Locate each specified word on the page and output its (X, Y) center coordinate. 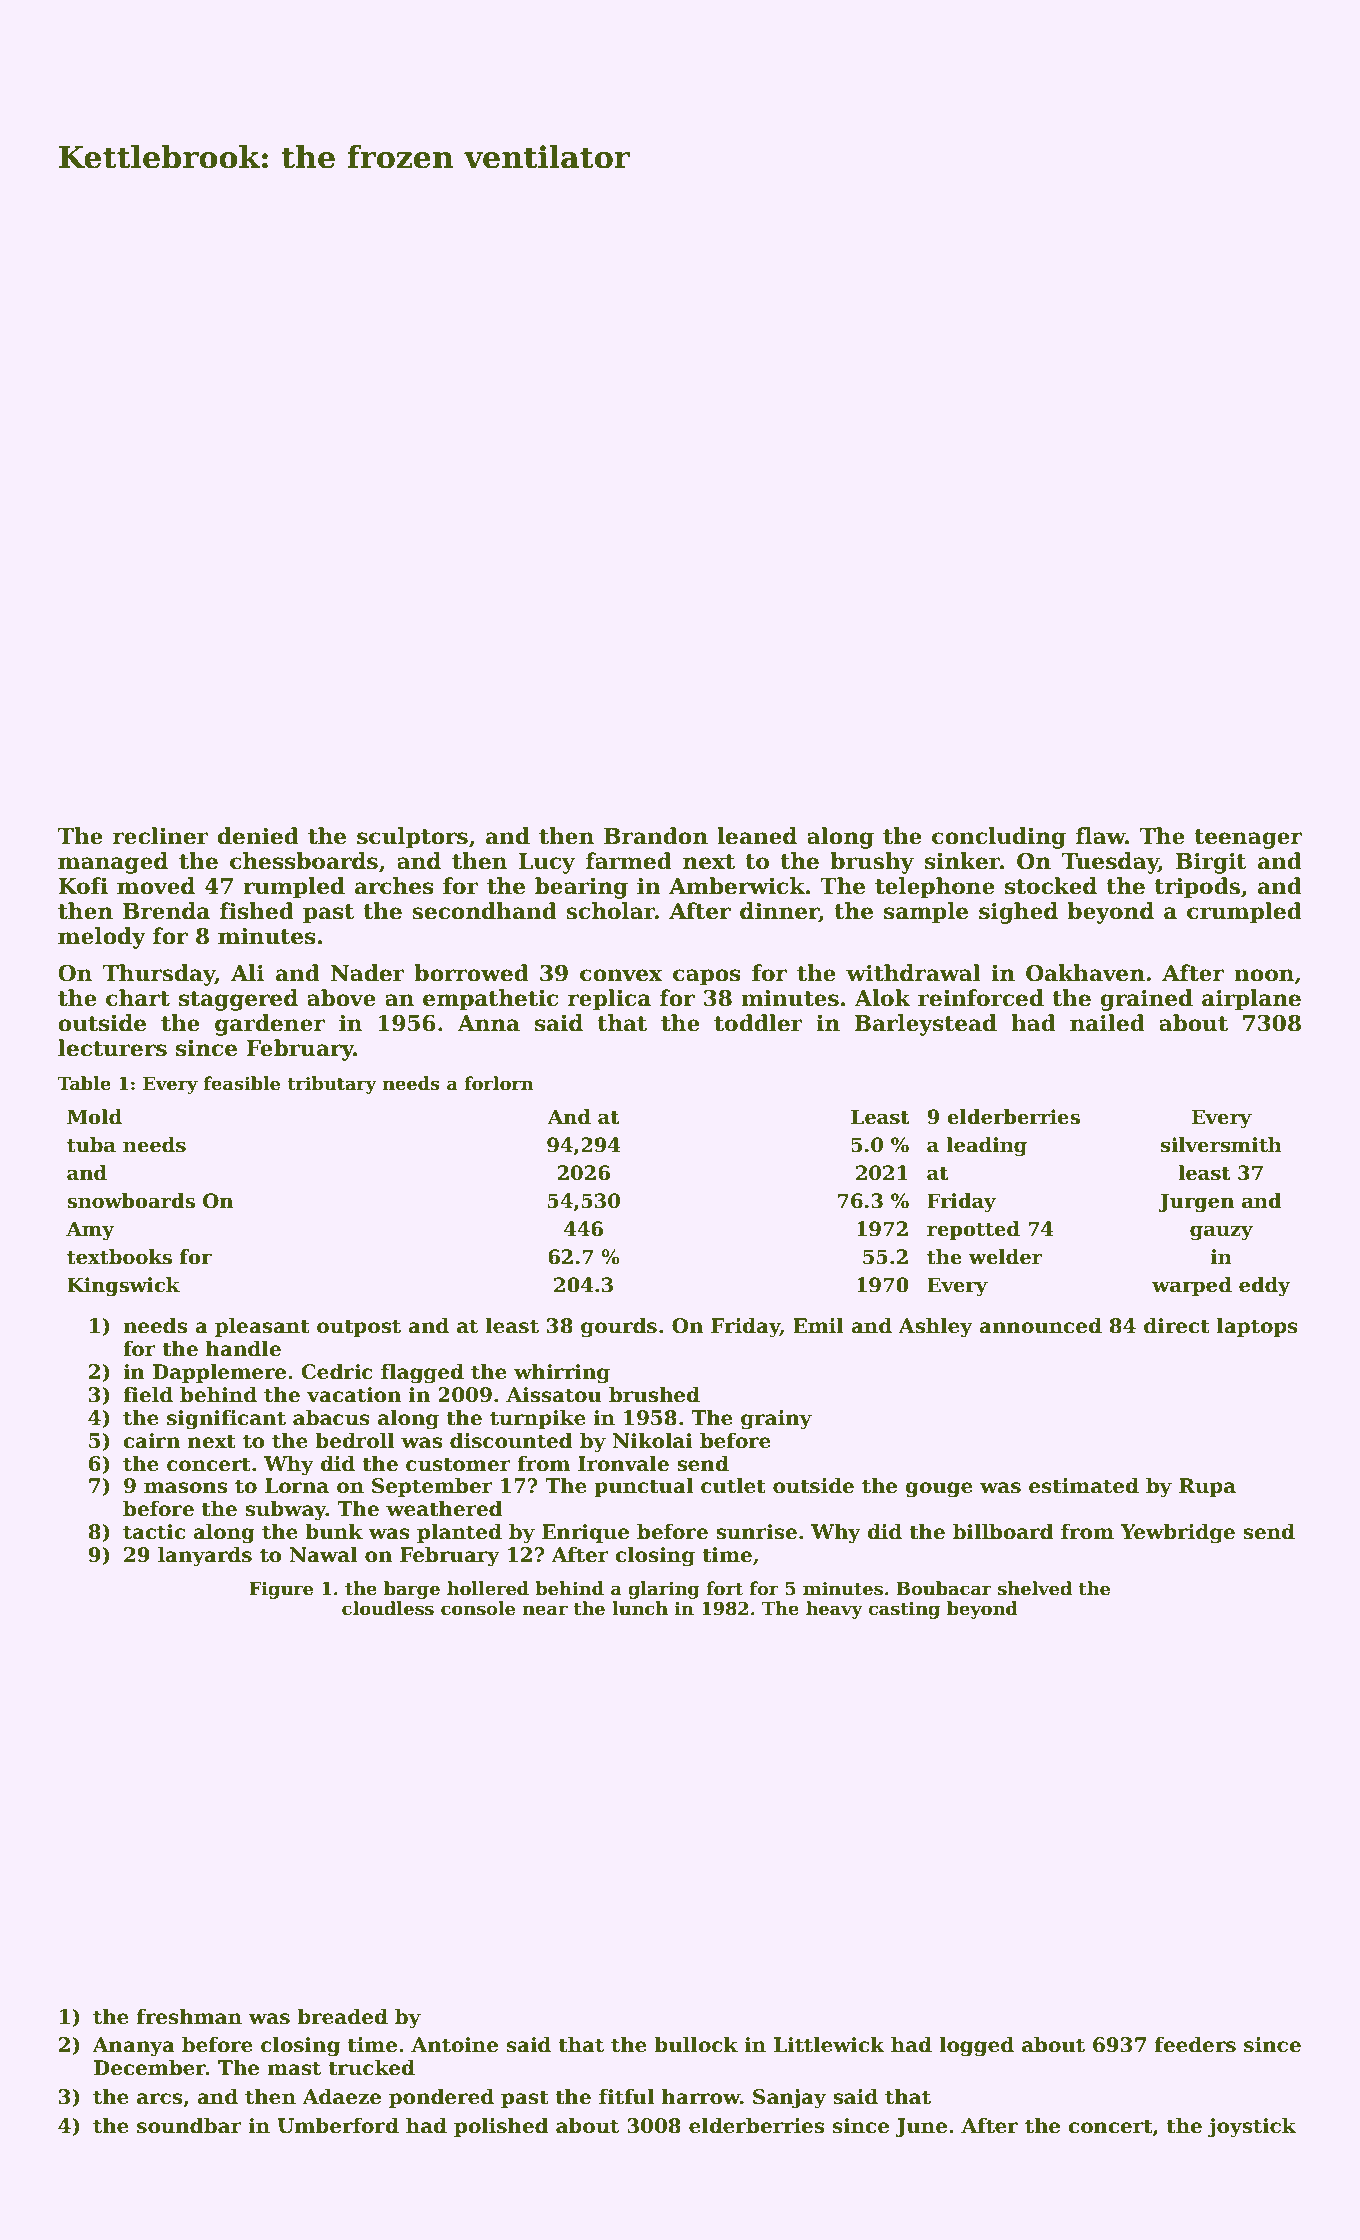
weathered (444, 1508)
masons (185, 1488)
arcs (159, 2099)
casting (904, 1610)
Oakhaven (1085, 973)
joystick (1252, 2127)
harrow (701, 2096)
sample (926, 913)
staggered (238, 1000)
